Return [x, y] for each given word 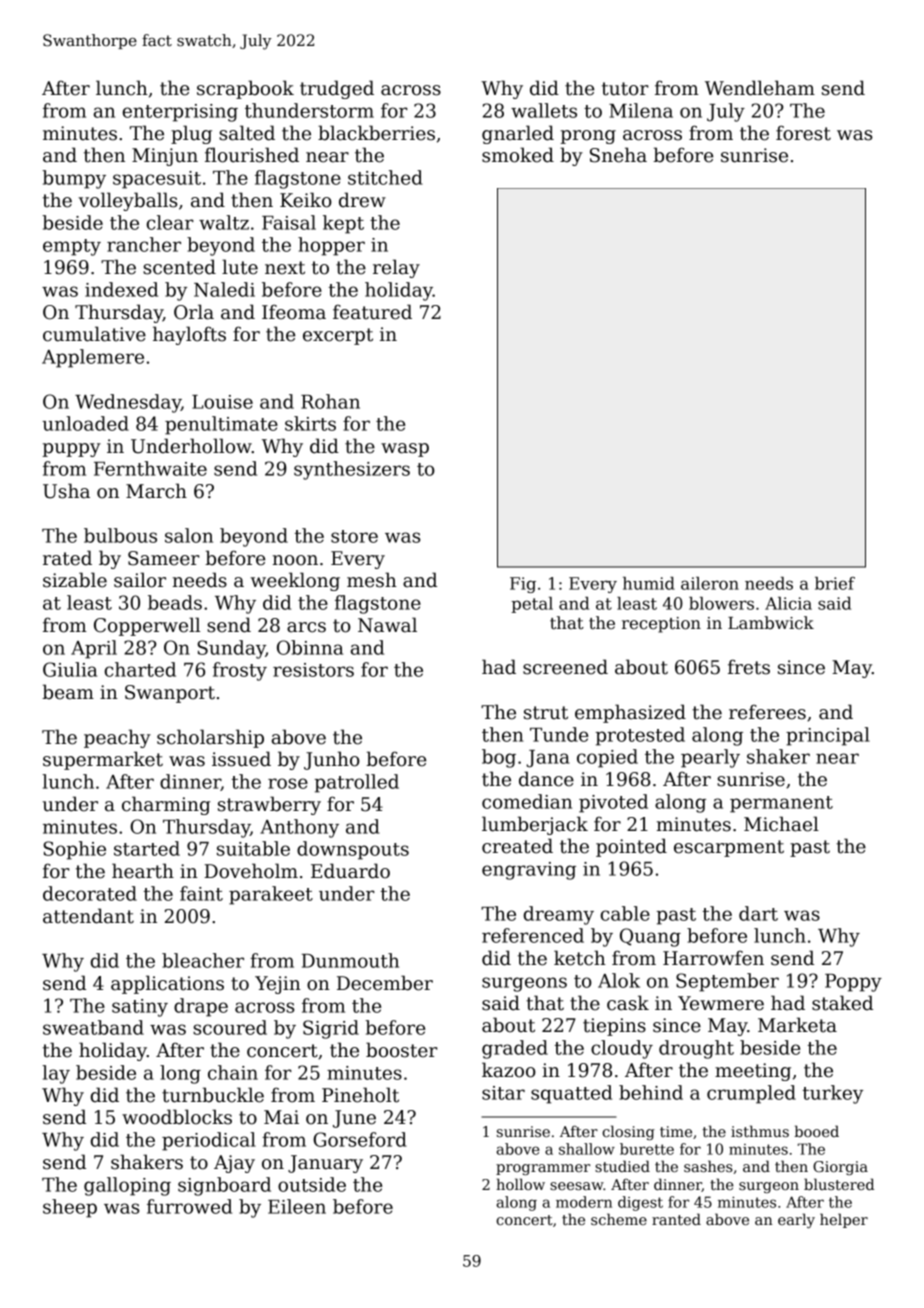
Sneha [618, 155]
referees [767, 712]
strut [546, 713]
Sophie [74, 850]
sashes [708, 1166]
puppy [71, 450]
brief [835, 583]
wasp [405, 450]
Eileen [297, 1206]
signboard [224, 1186]
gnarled [518, 134]
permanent [781, 804]
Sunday [231, 649]
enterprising [180, 113]
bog [499, 758]
